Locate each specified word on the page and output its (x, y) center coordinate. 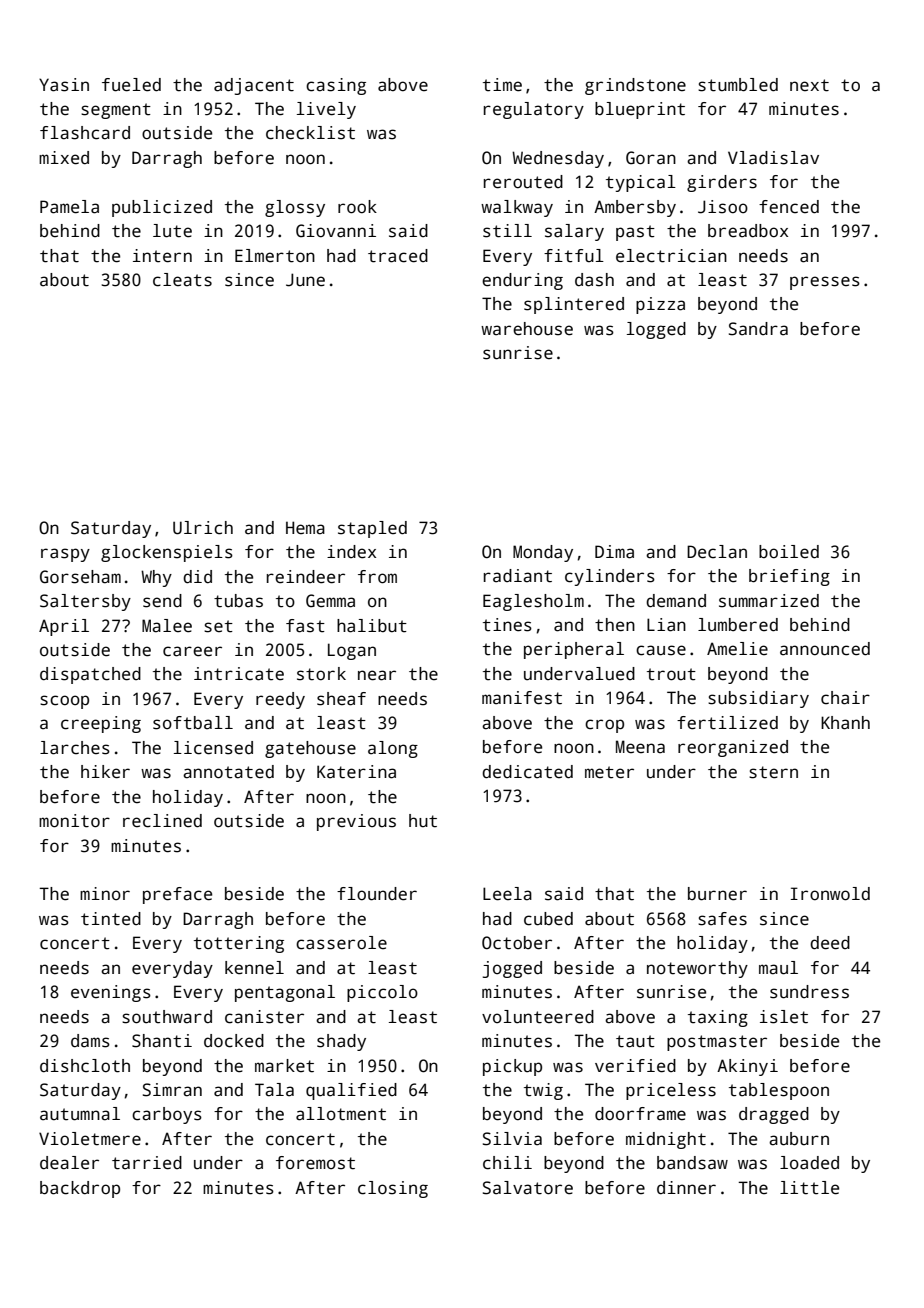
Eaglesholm (533, 602)
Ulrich (203, 528)
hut (423, 821)
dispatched (90, 675)
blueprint (640, 110)
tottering (239, 944)
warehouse (527, 329)
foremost (315, 1163)
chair (845, 698)
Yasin (64, 85)
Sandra (758, 329)
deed (830, 943)
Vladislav (773, 158)
